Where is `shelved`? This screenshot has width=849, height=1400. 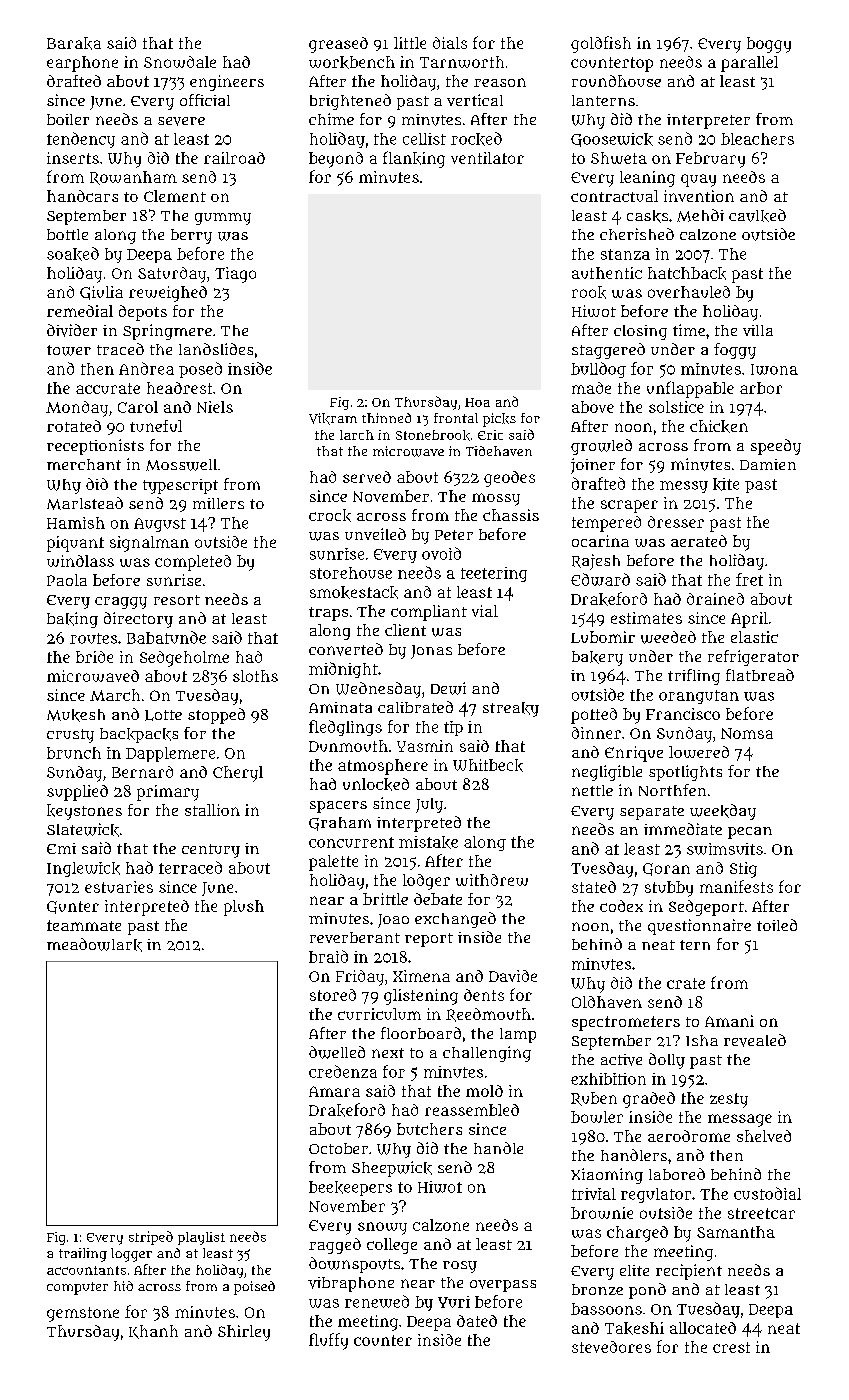
shelved is located at coordinates (764, 1136).
